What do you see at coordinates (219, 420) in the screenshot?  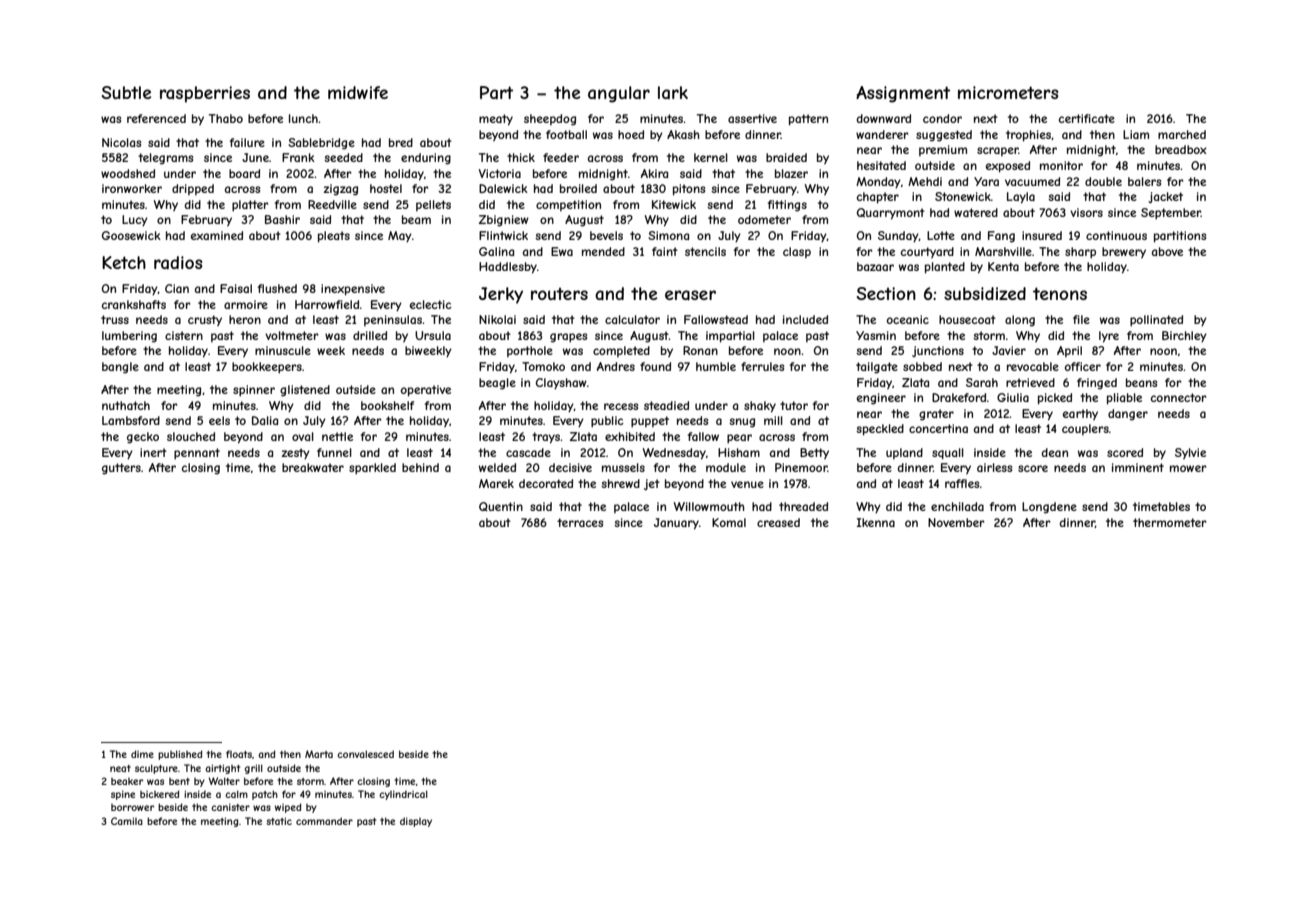 I see `eels` at bounding box center [219, 420].
